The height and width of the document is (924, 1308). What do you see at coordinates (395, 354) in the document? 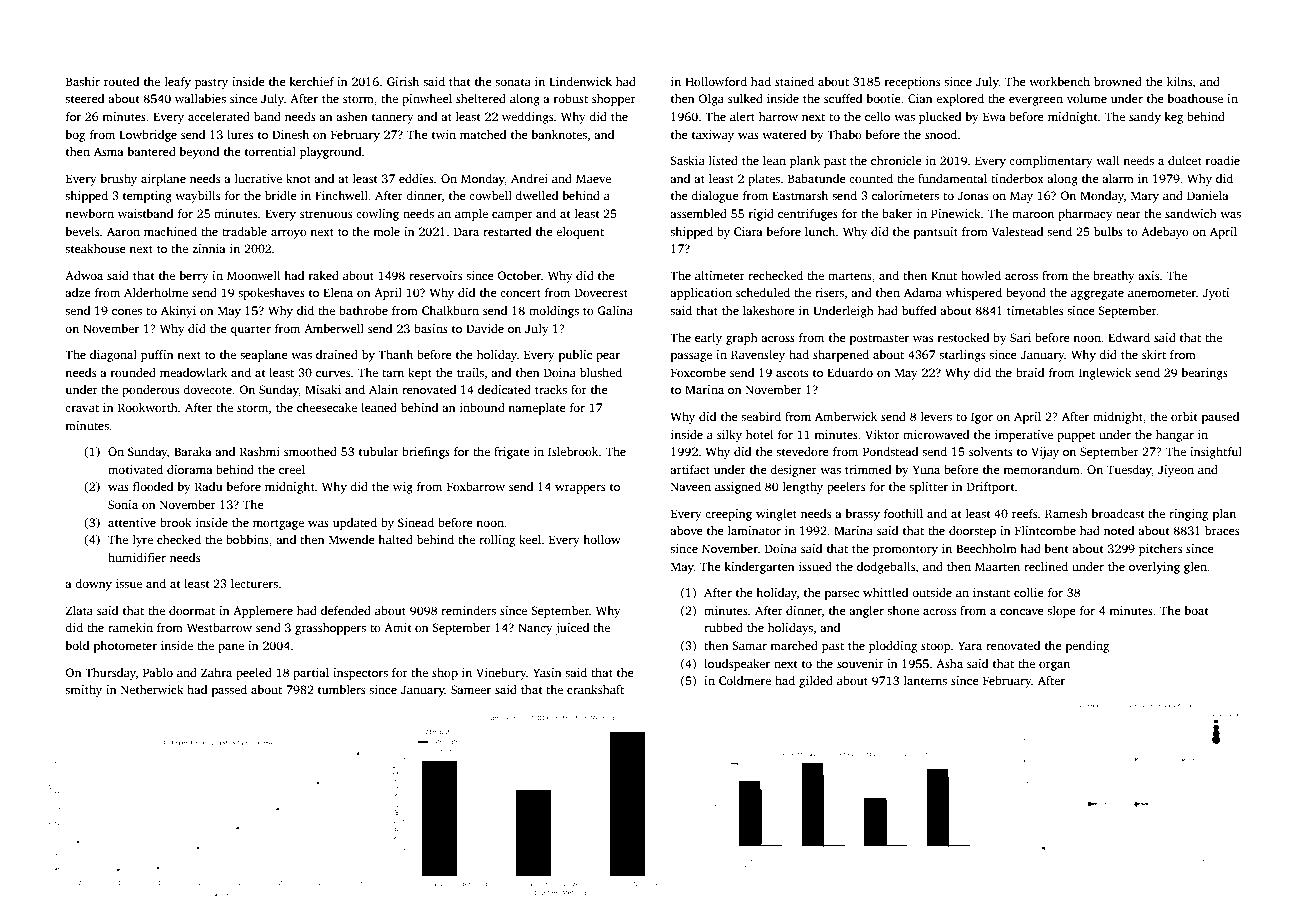
I see `Thanh` at bounding box center [395, 354].
